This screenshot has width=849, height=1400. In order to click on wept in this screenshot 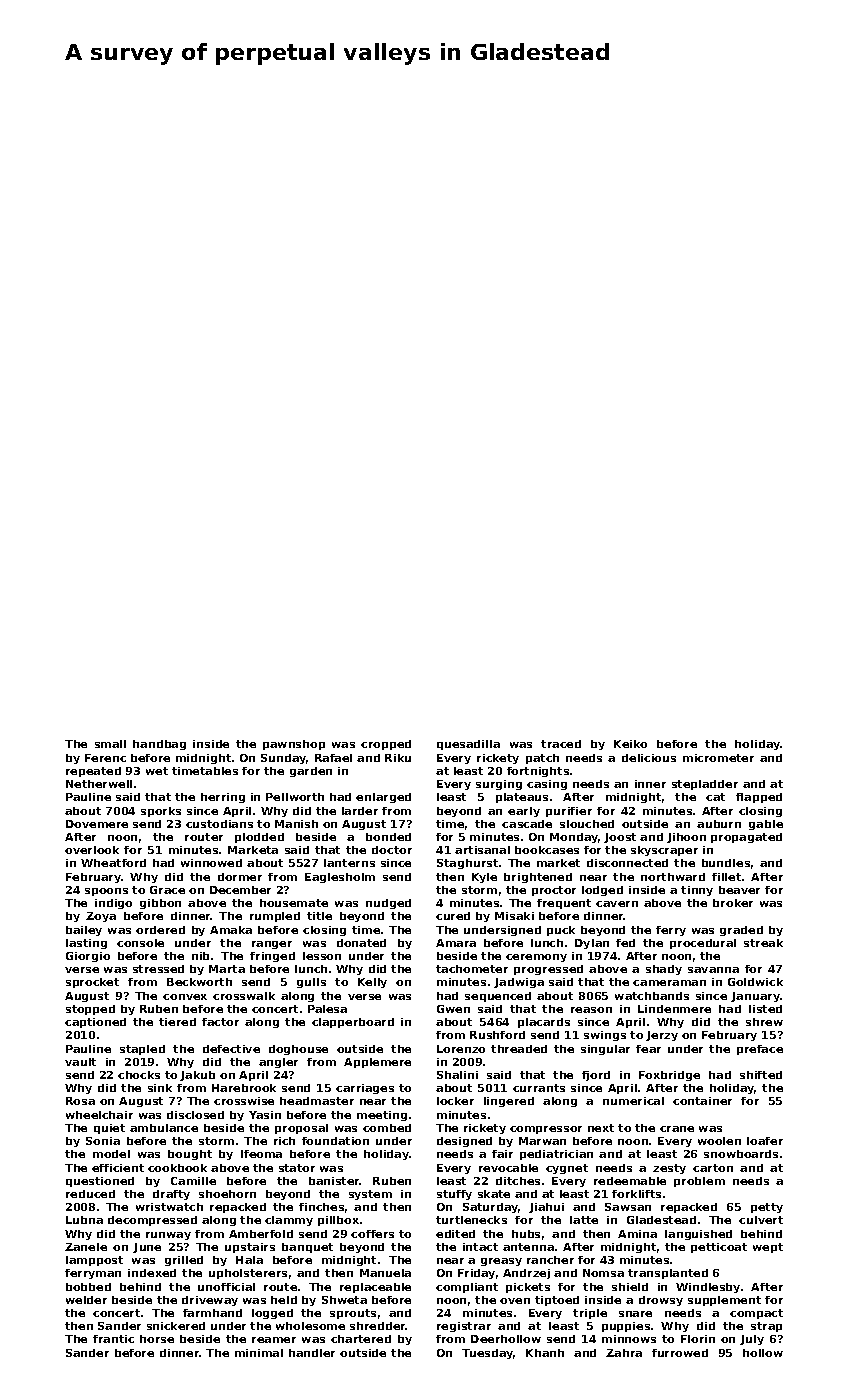, I will do `click(768, 1248)`.
